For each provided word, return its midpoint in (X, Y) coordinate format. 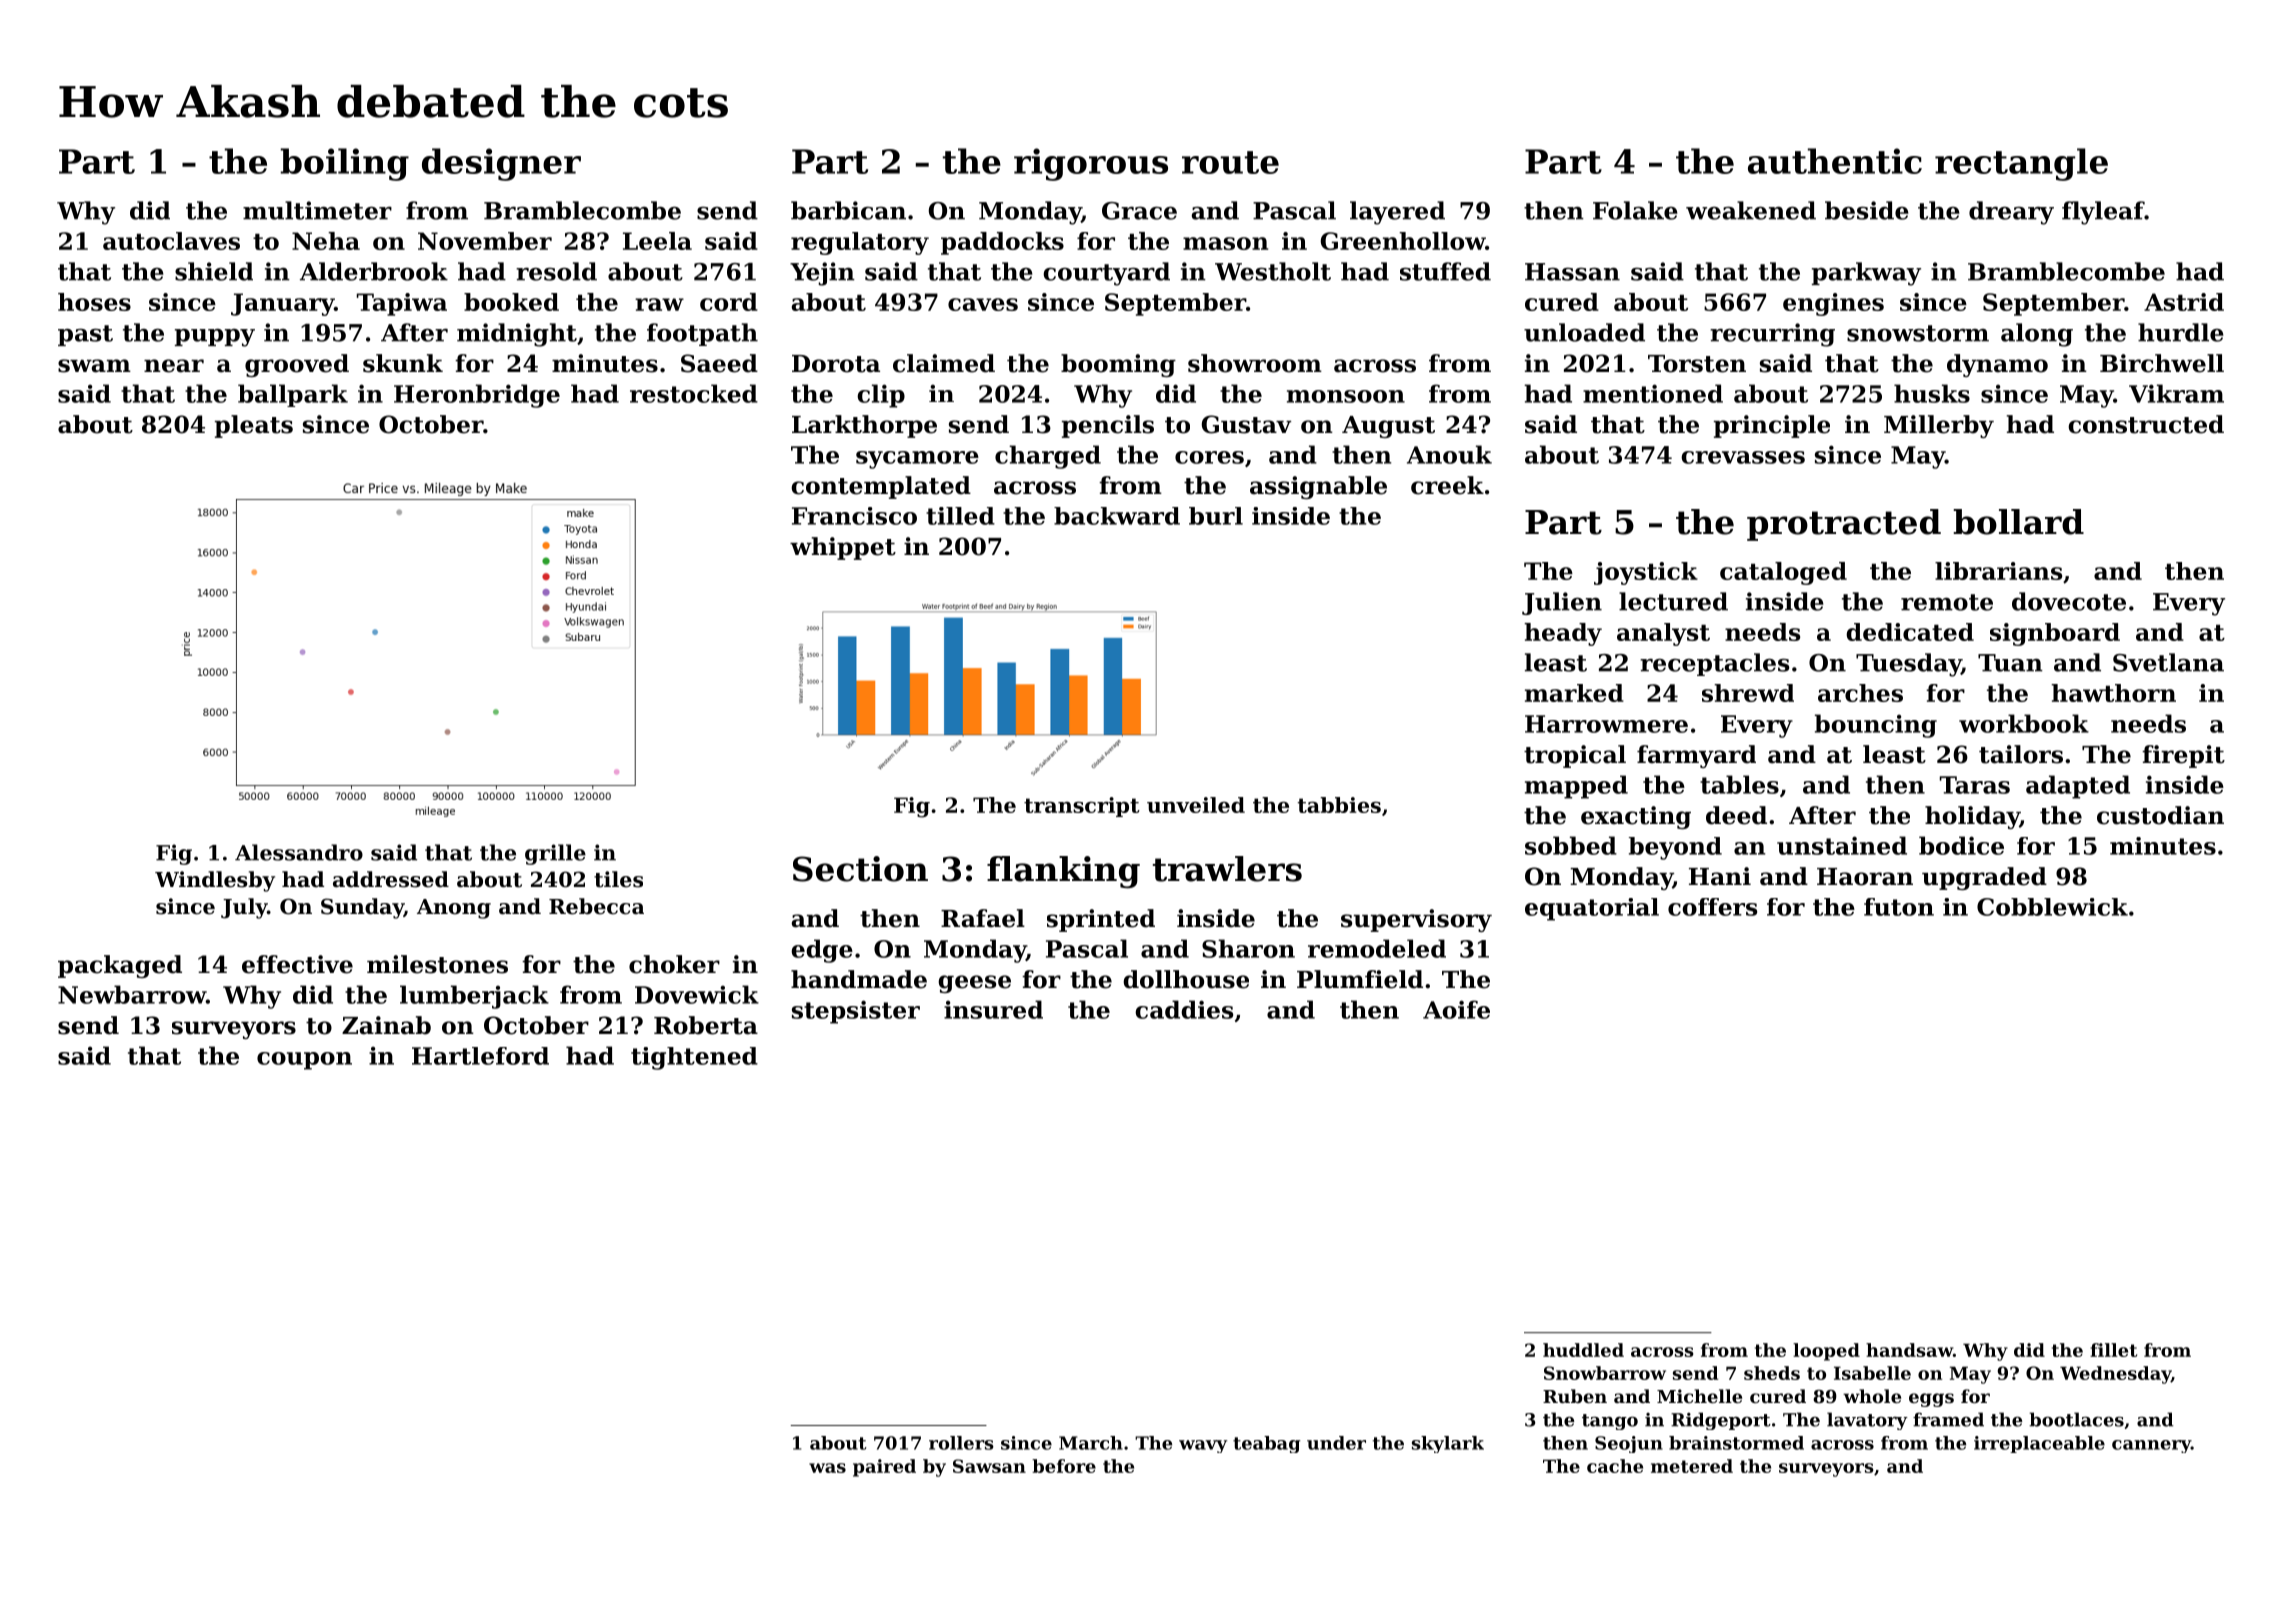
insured (993, 1009)
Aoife (1456, 1009)
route (1230, 162)
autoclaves (171, 241)
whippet (843, 548)
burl (1216, 516)
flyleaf (2103, 213)
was (827, 1468)
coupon (304, 1061)
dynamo (1997, 365)
